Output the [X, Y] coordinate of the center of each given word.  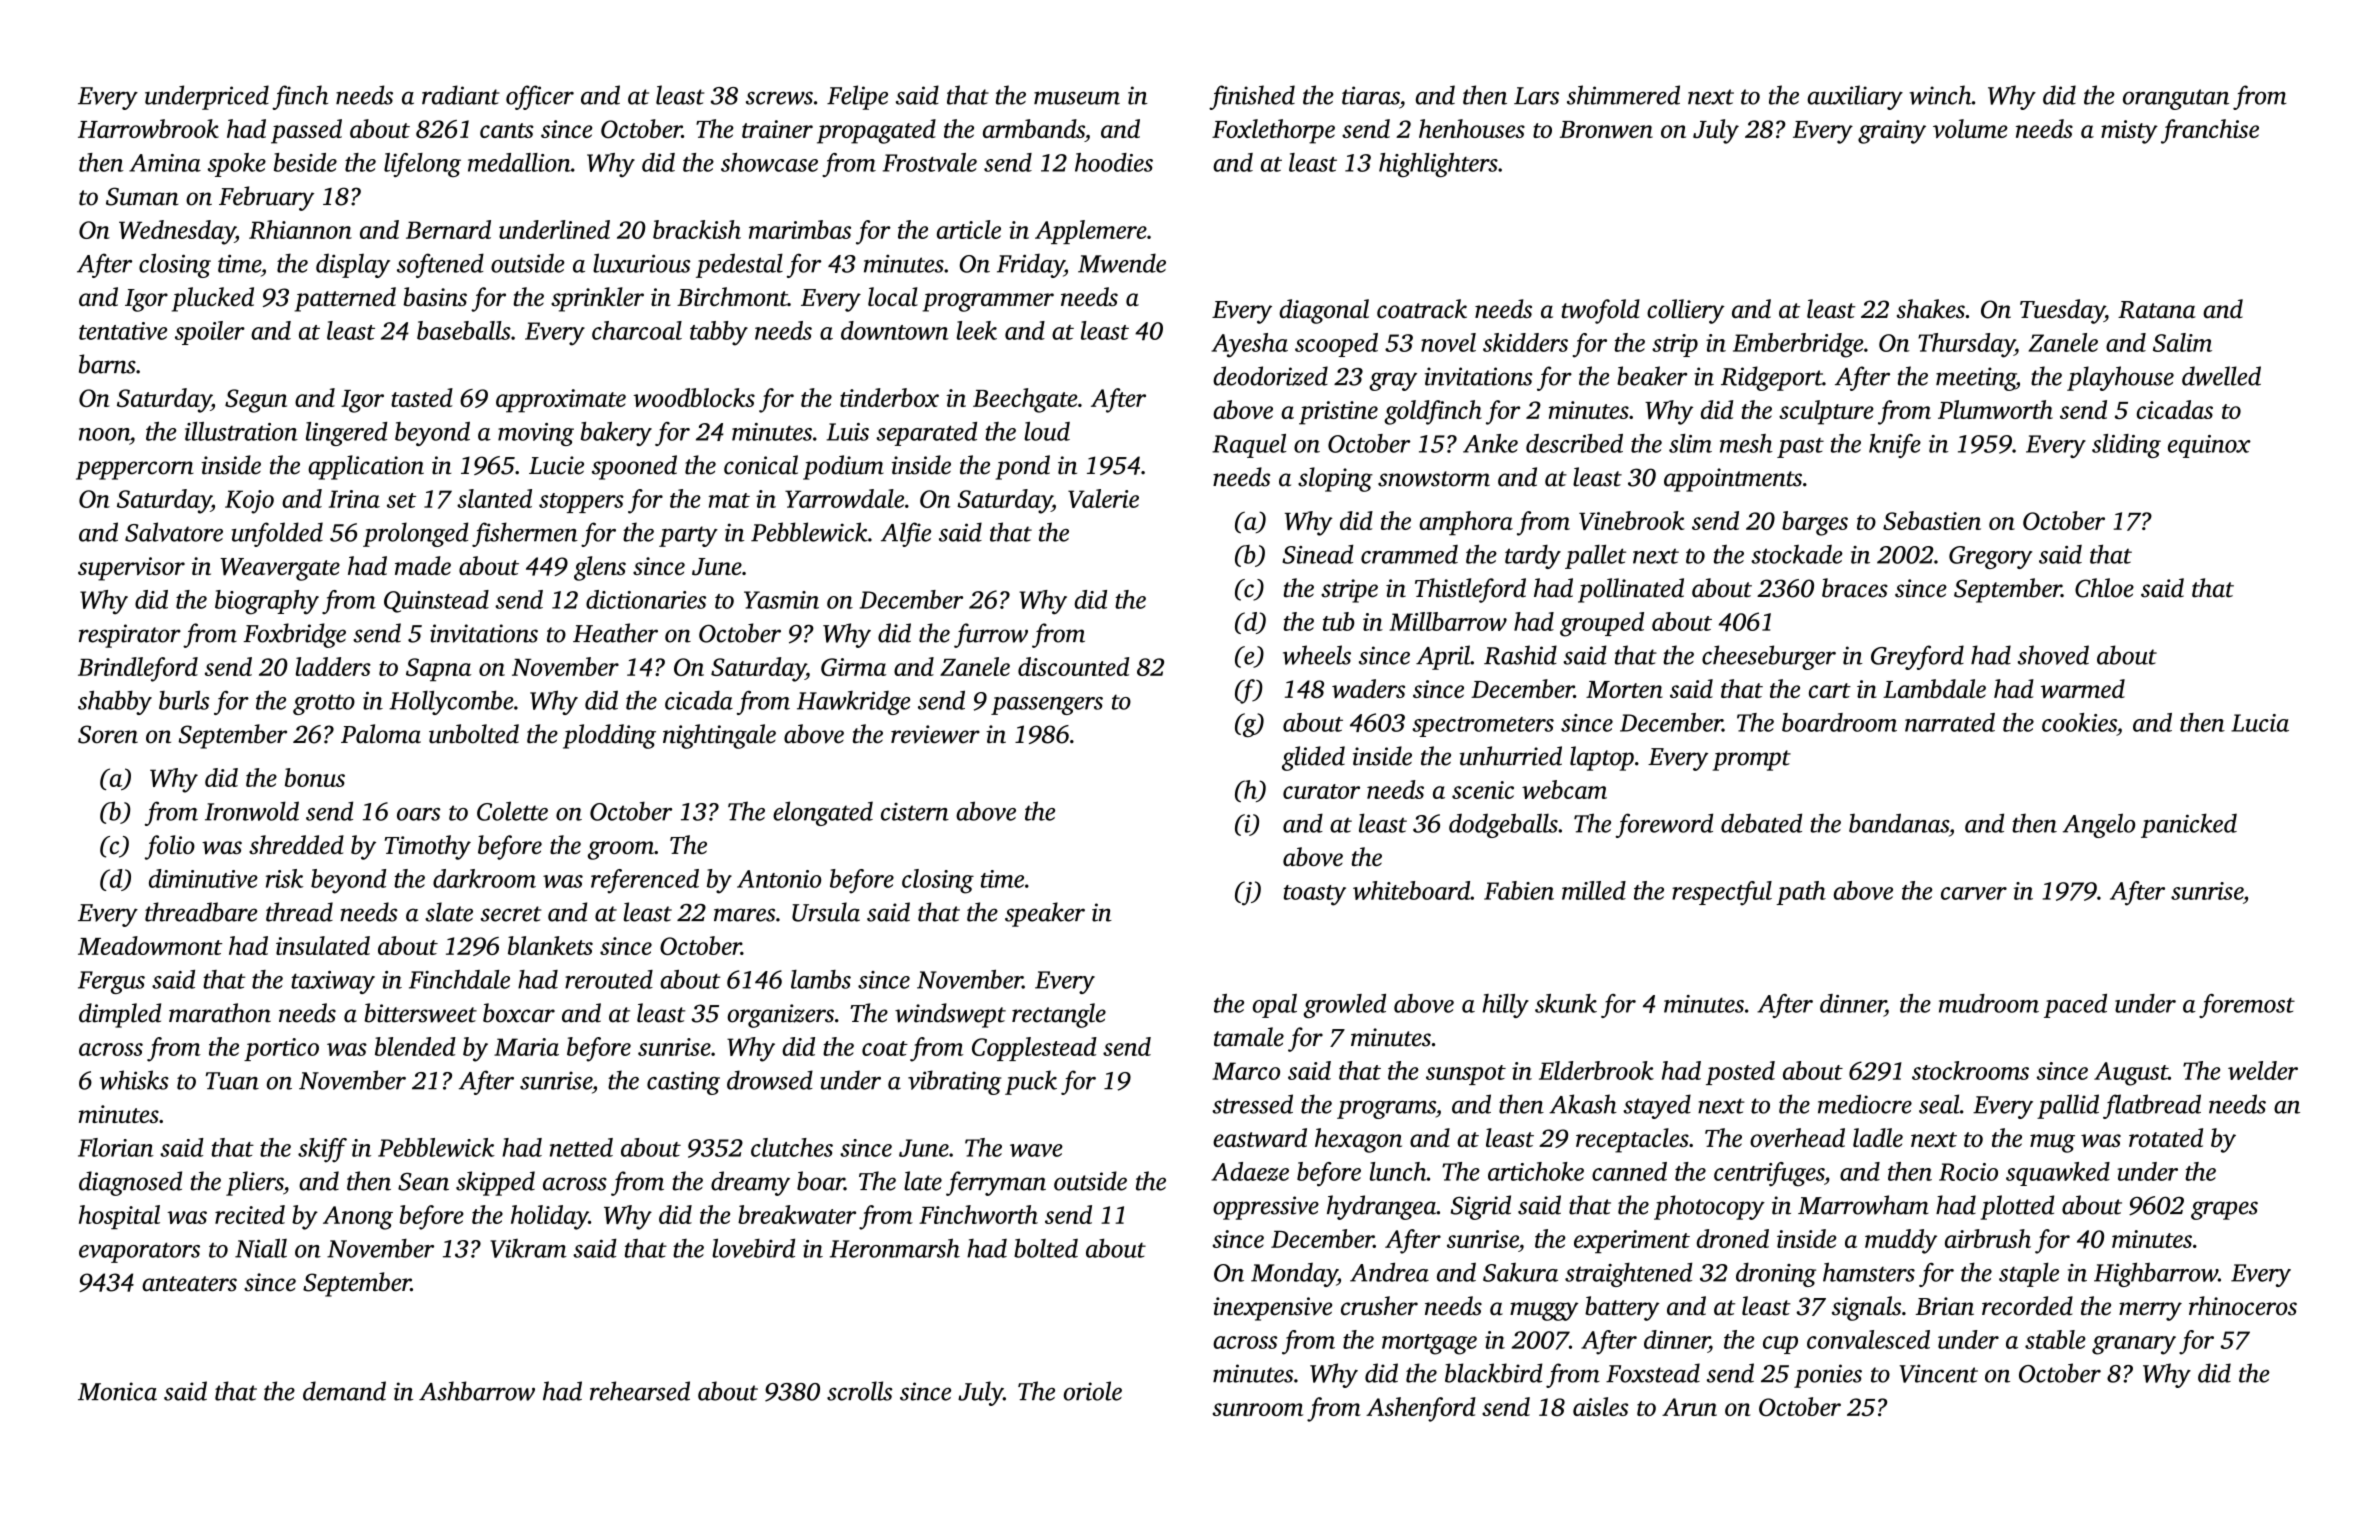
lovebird [753, 1248]
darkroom [484, 878]
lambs [821, 979]
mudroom [1989, 1003]
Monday [1294, 1275]
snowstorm [1434, 479]
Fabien [1519, 890]
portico [281, 1049]
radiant [461, 95]
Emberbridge [1798, 345]
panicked [2189, 825]
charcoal [637, 330]
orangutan [2176, 99]
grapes [2224, 1210]
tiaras [1371, 95]
